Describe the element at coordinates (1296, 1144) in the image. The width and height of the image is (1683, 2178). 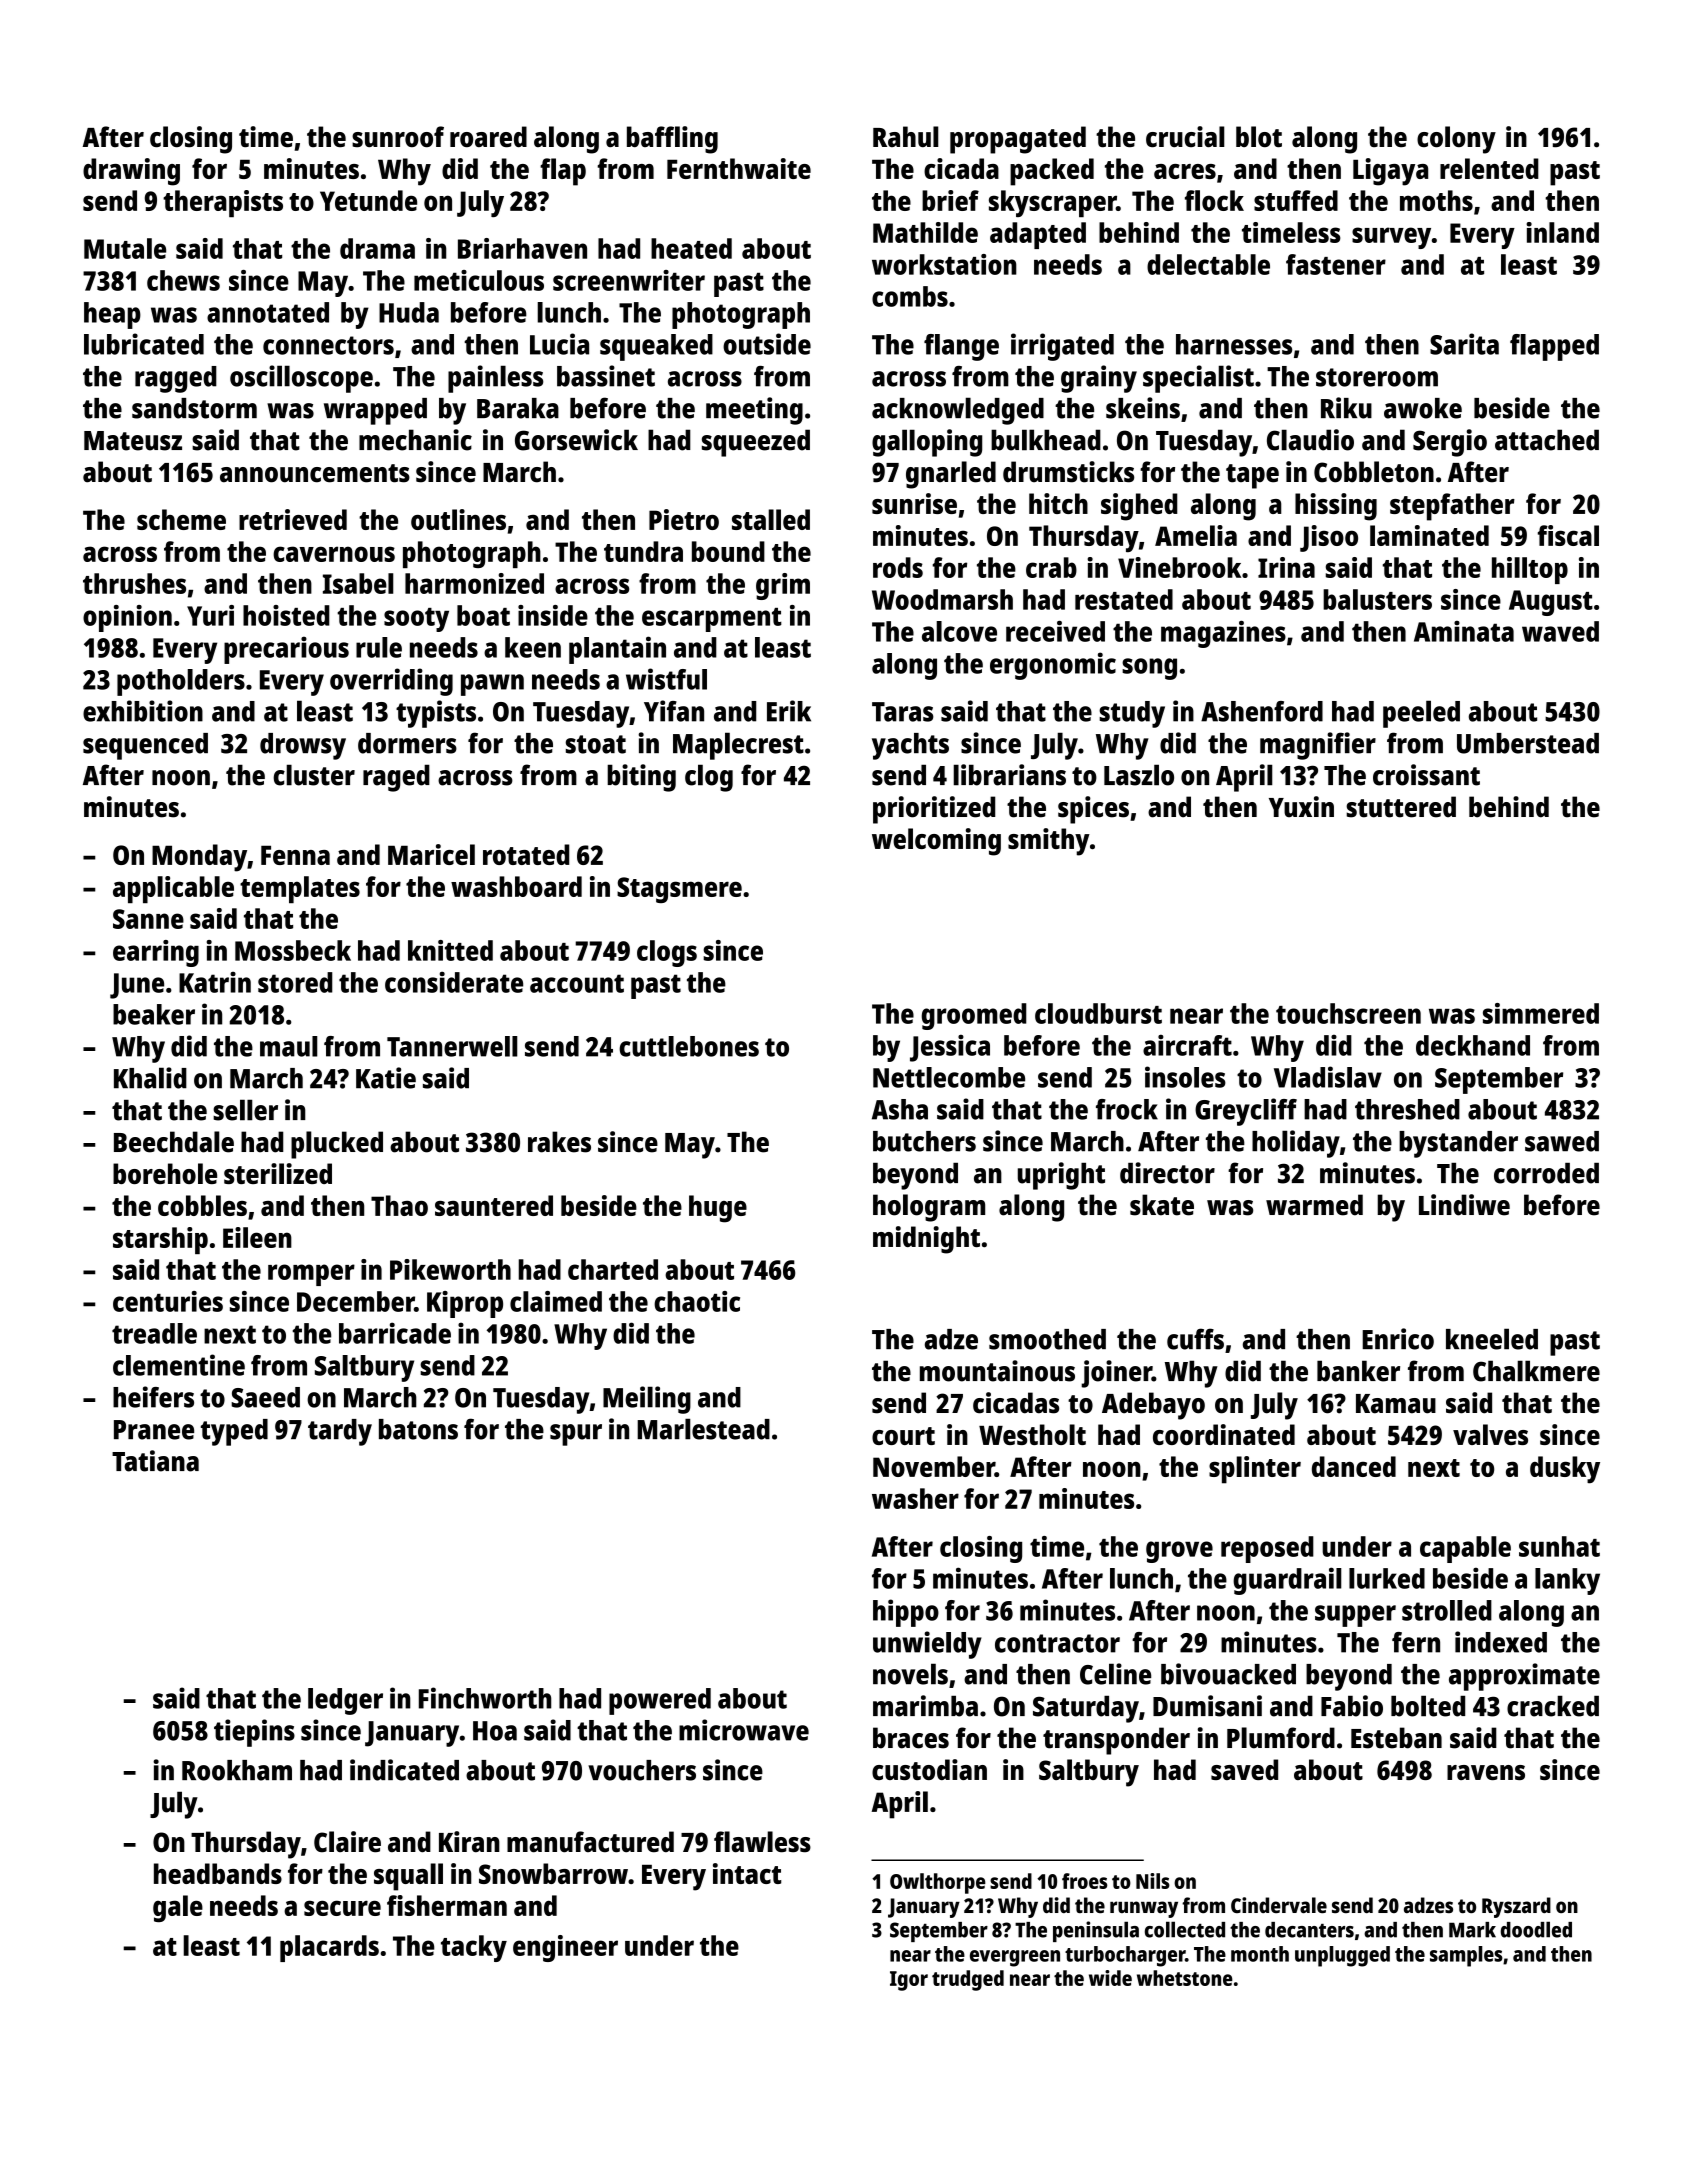
I see `holiday` at that location.
